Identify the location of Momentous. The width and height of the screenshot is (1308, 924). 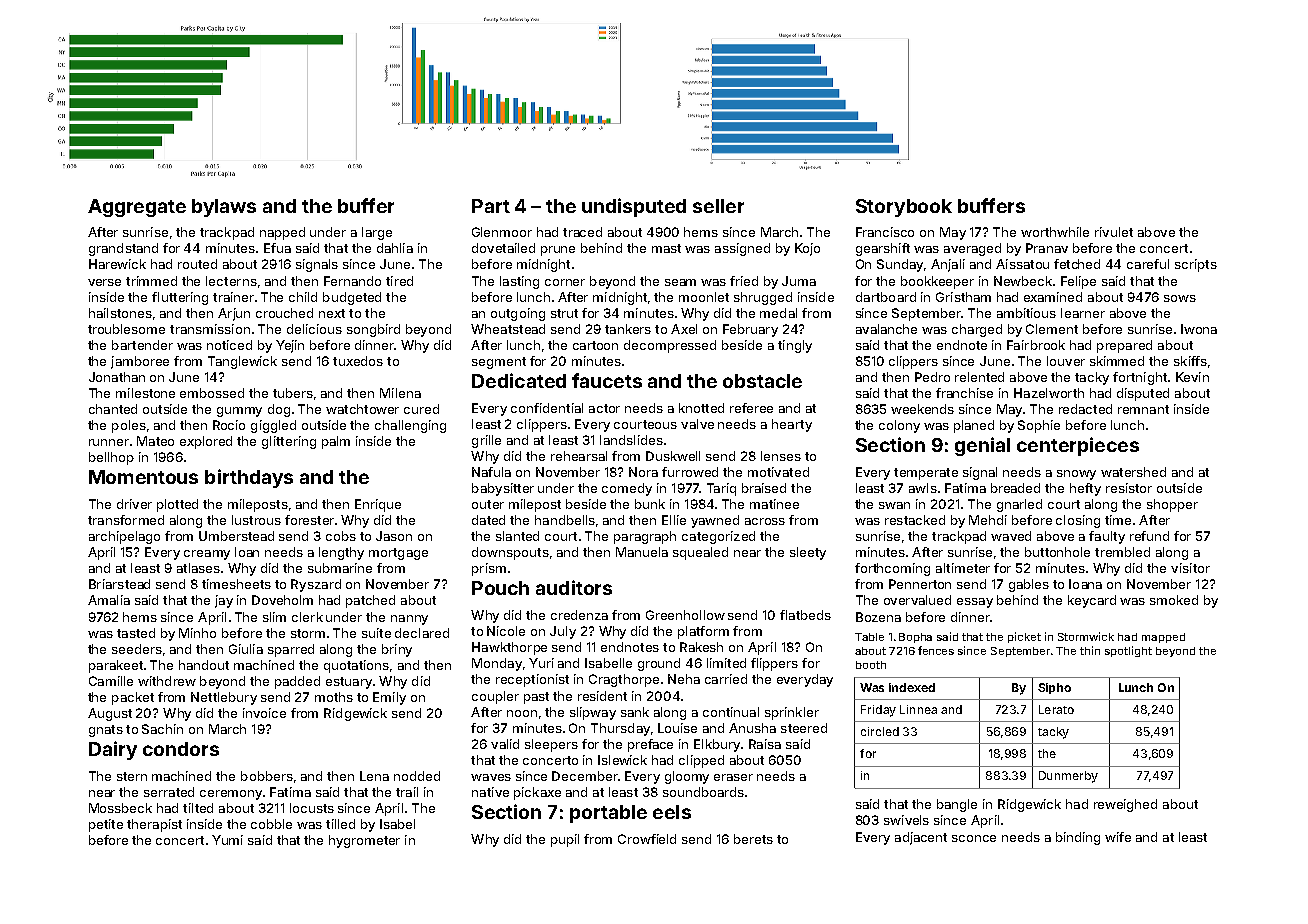
(143, 477).
